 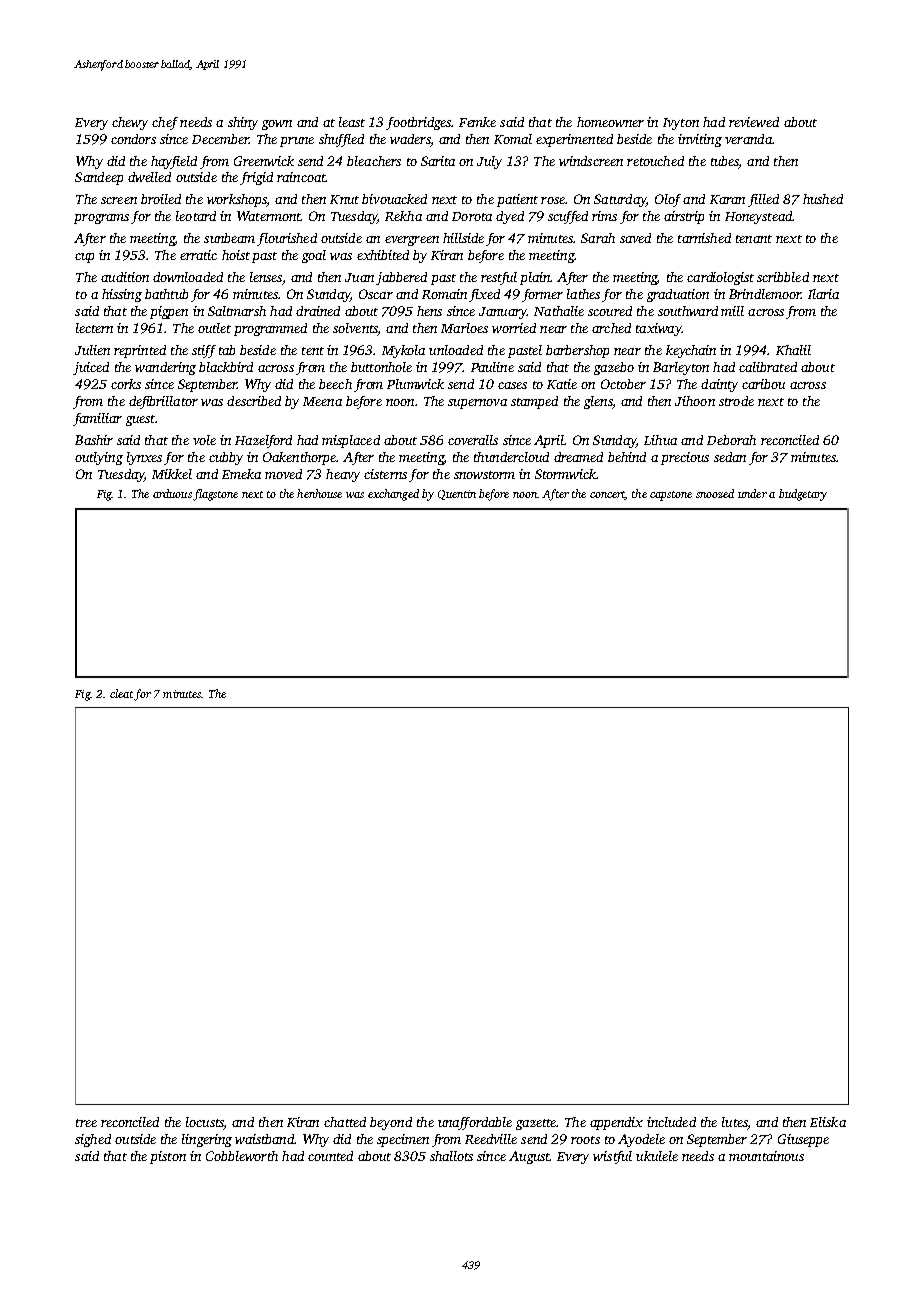 I want to click on budgetary, so click(x=803, y=495).
